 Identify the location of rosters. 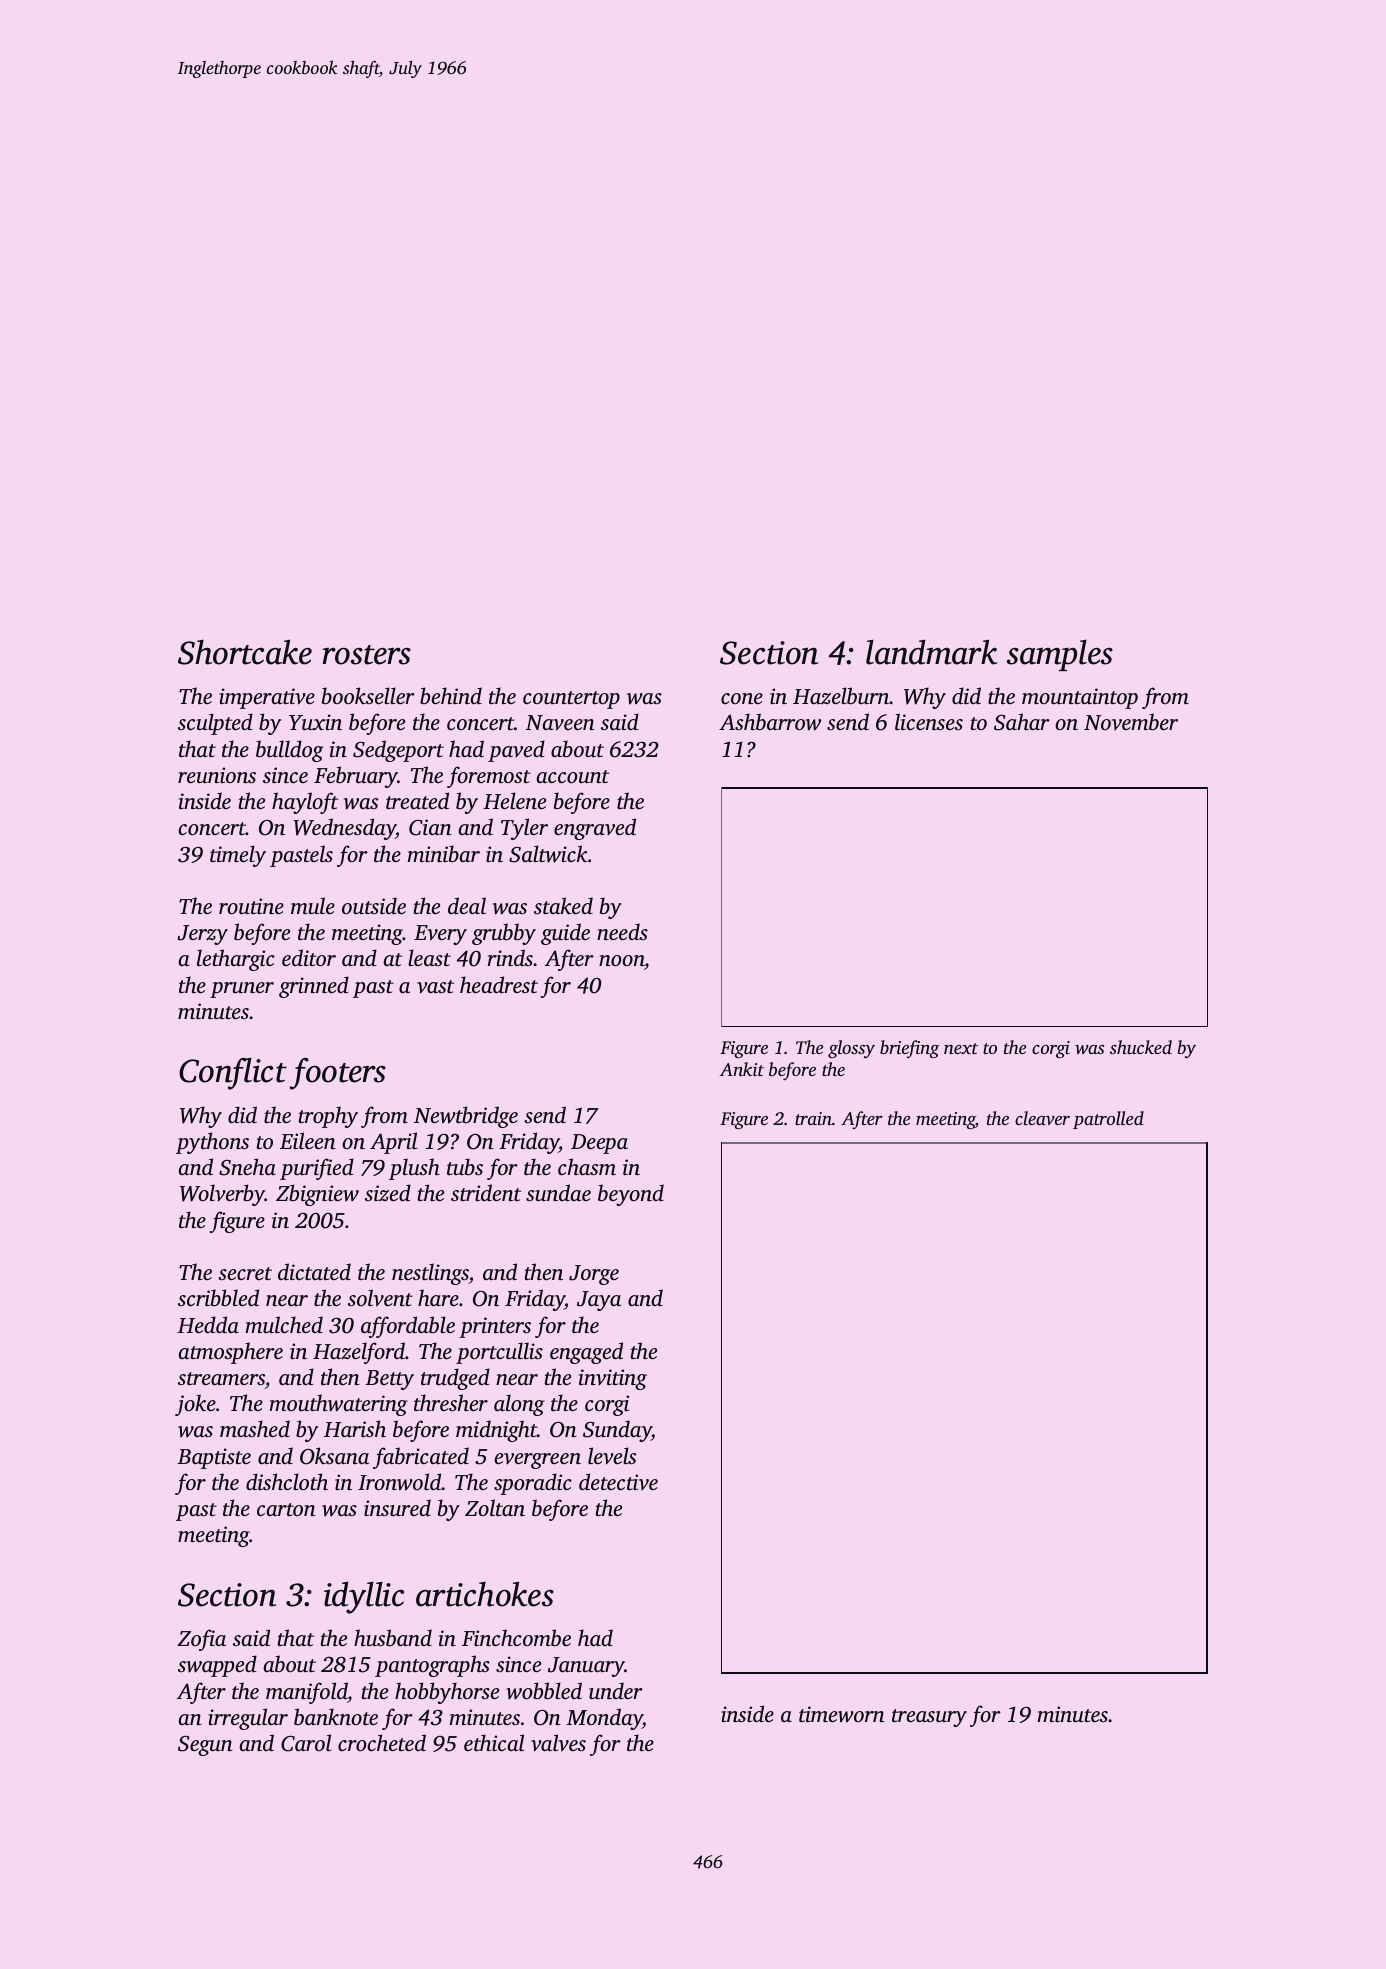
(366, 655).
